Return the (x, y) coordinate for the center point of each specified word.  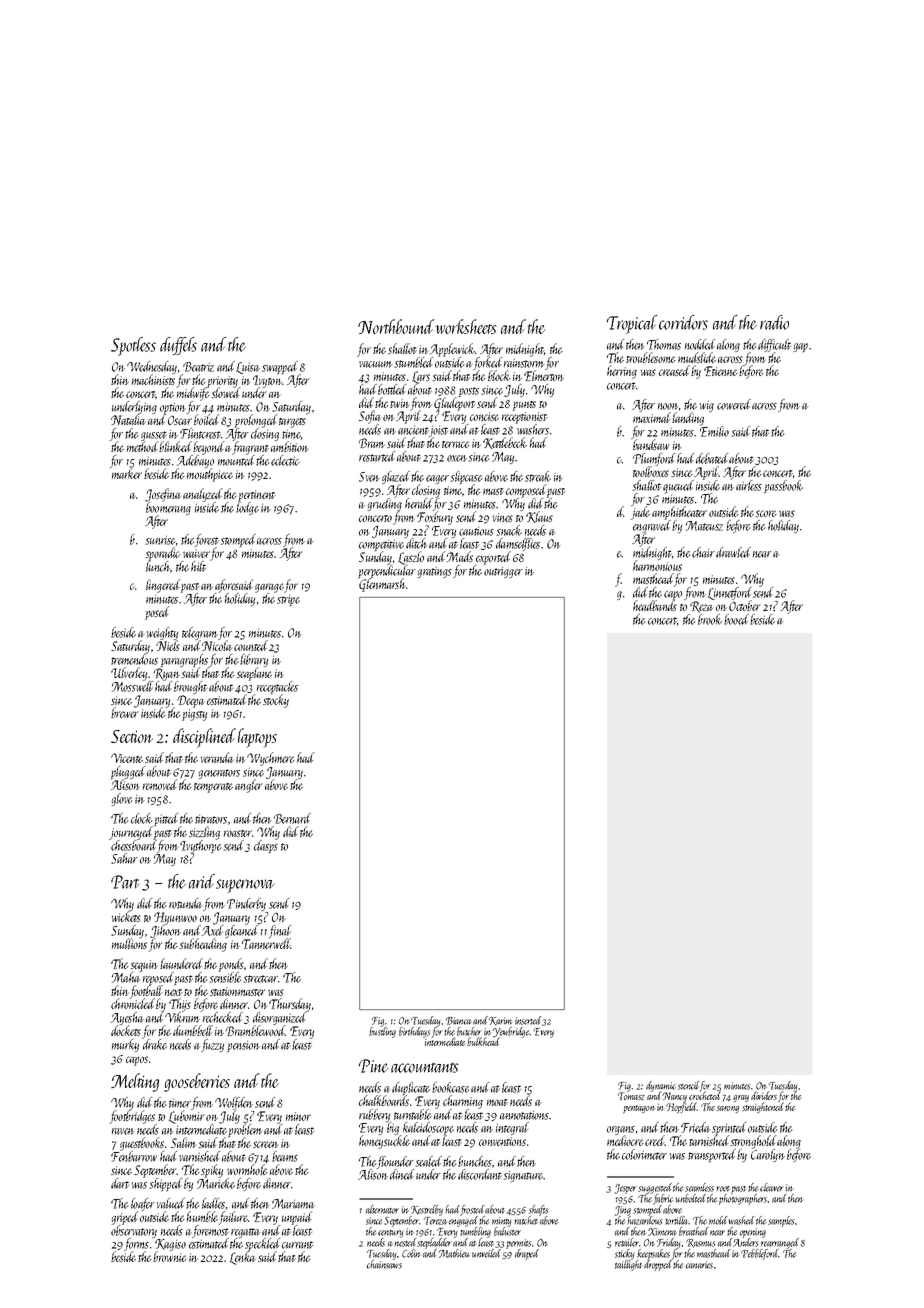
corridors (683, 322)
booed (736, 619)
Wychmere (271, 759)
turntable (413, 1114)
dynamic (661, 1086)
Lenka (243, 1258)
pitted (166, 820)
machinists (153, 379)
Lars (421, 377)
